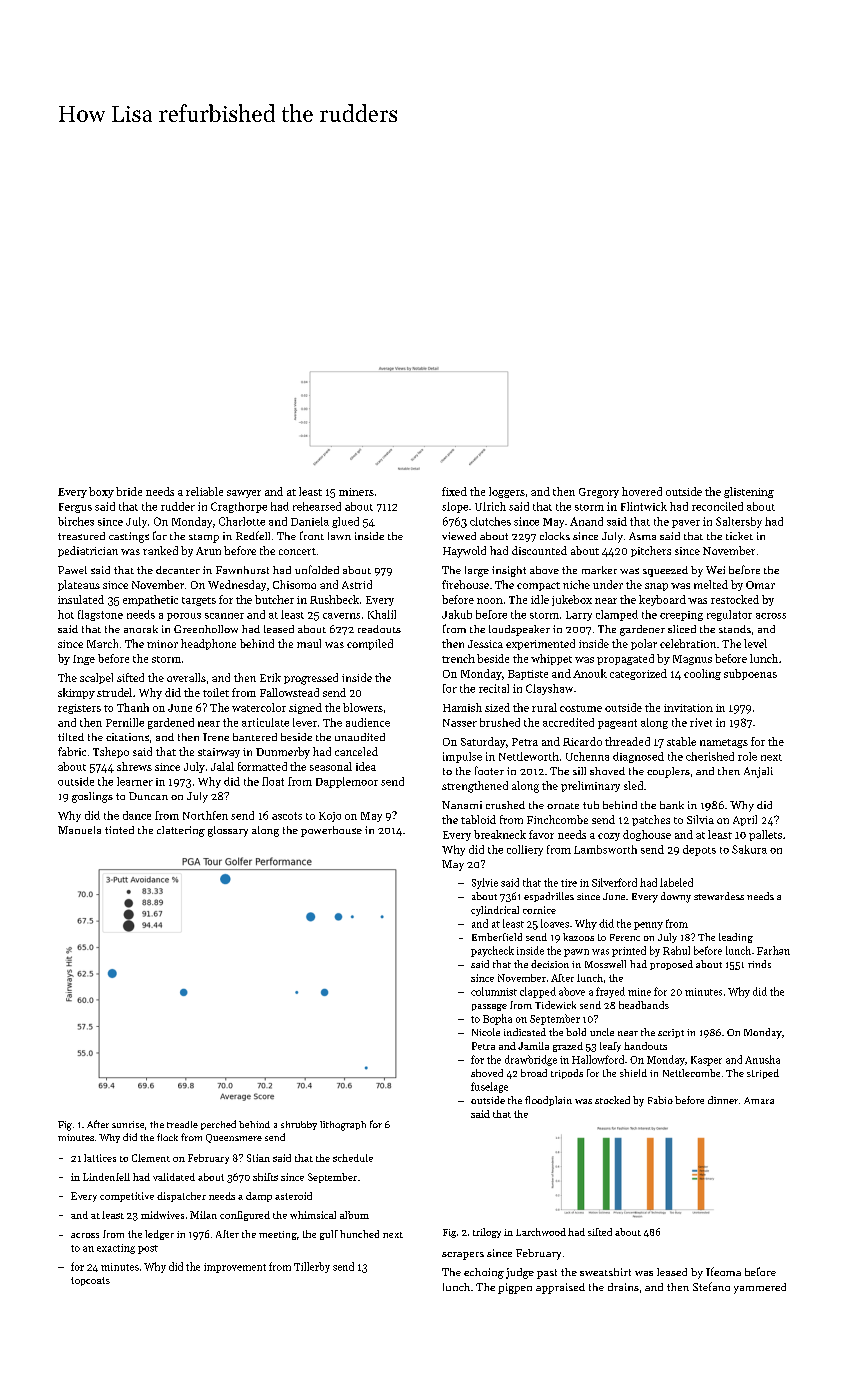 The width and height of the document is (849, 1400). Describe the element at coordinates (460, 723) in the document. I see `Nasser` at that location.
